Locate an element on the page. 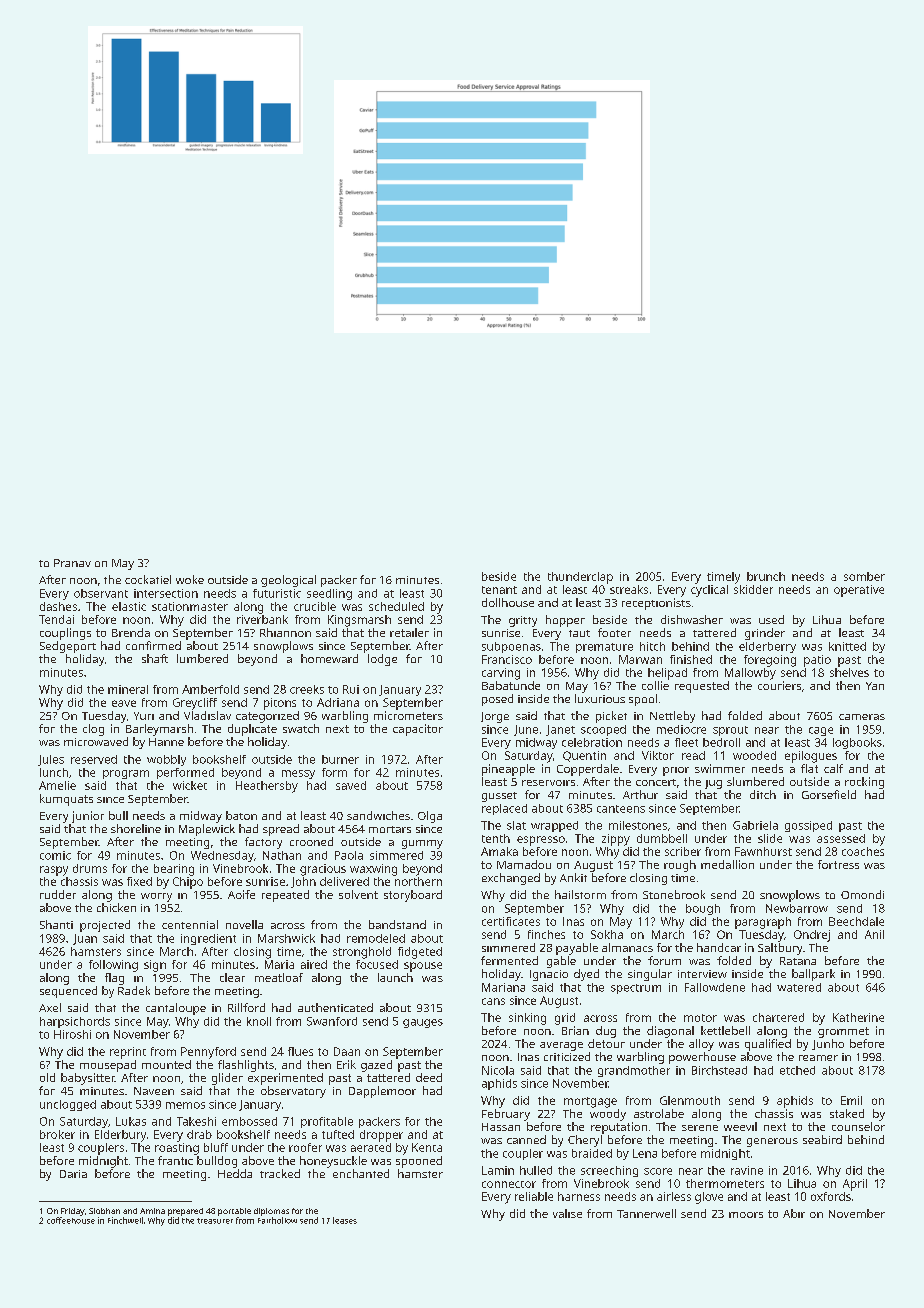 This document has width=924, height=1308. pineapple is located at coordinates (508, 770).
